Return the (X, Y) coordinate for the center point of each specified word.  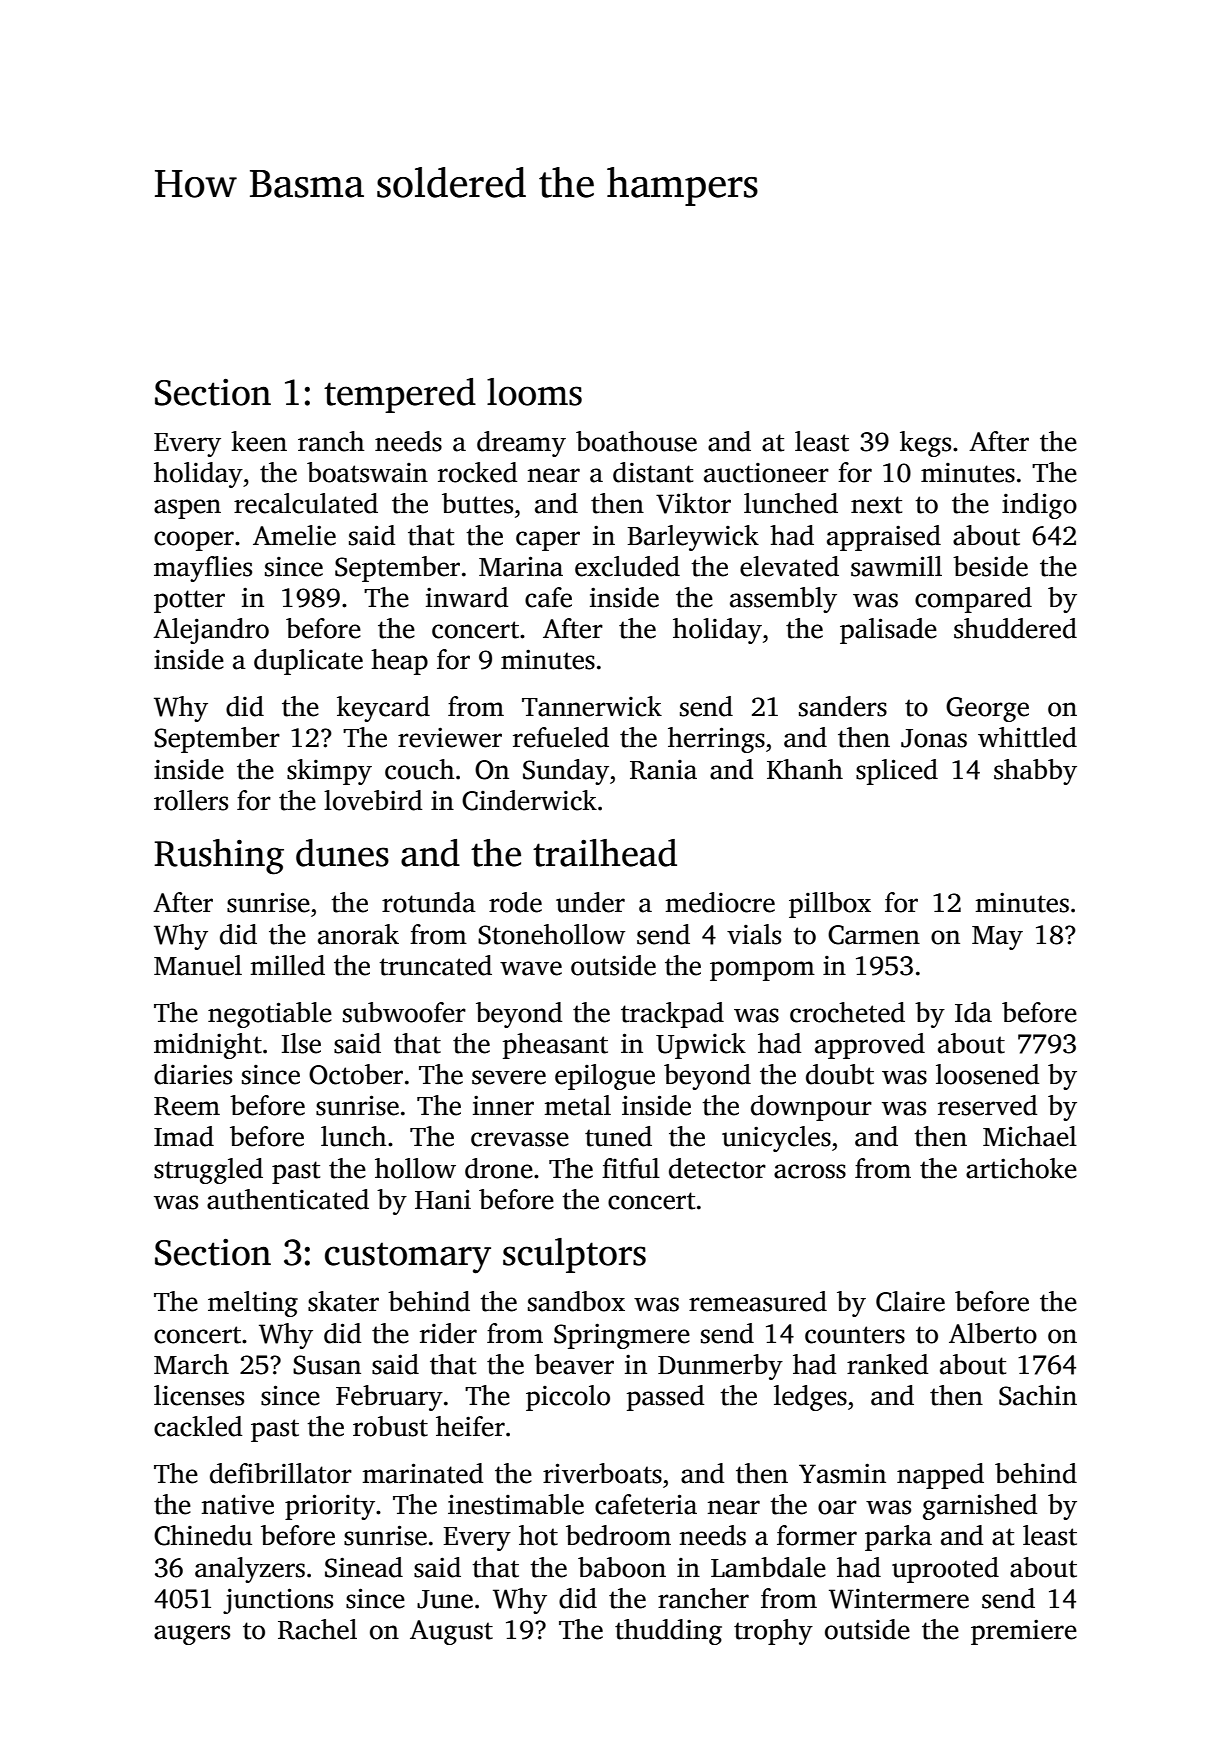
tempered (400, 395)
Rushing (219, 857)
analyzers (250, 1570)
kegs (925, 444)
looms (534, 392)
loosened (987, 1074)
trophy (773, 1632)
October (356, 1074)
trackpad (672, 1015)
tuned (618, 1136)
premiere (1024, 1632)
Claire (910, 1301)
